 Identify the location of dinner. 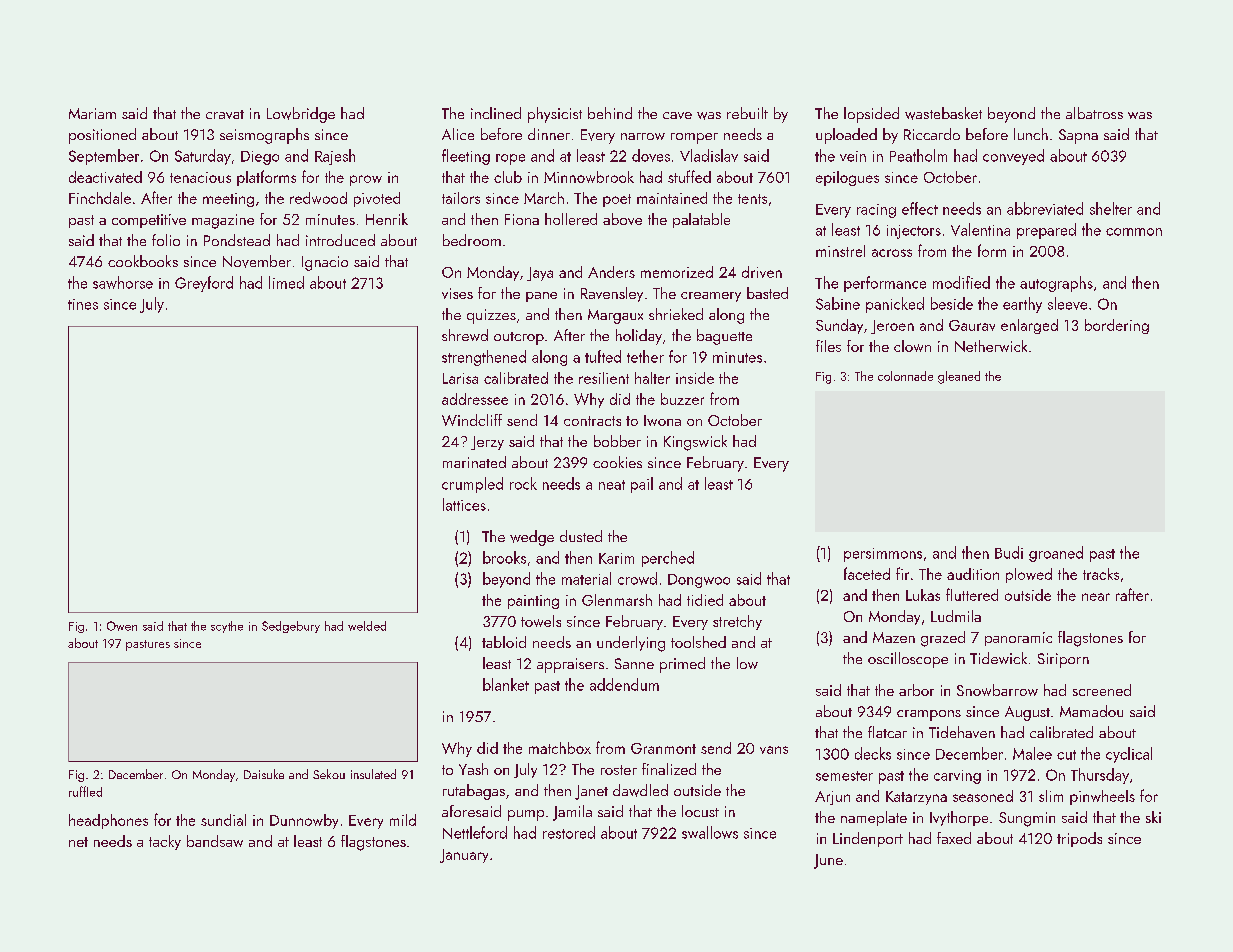
(549, 134).
